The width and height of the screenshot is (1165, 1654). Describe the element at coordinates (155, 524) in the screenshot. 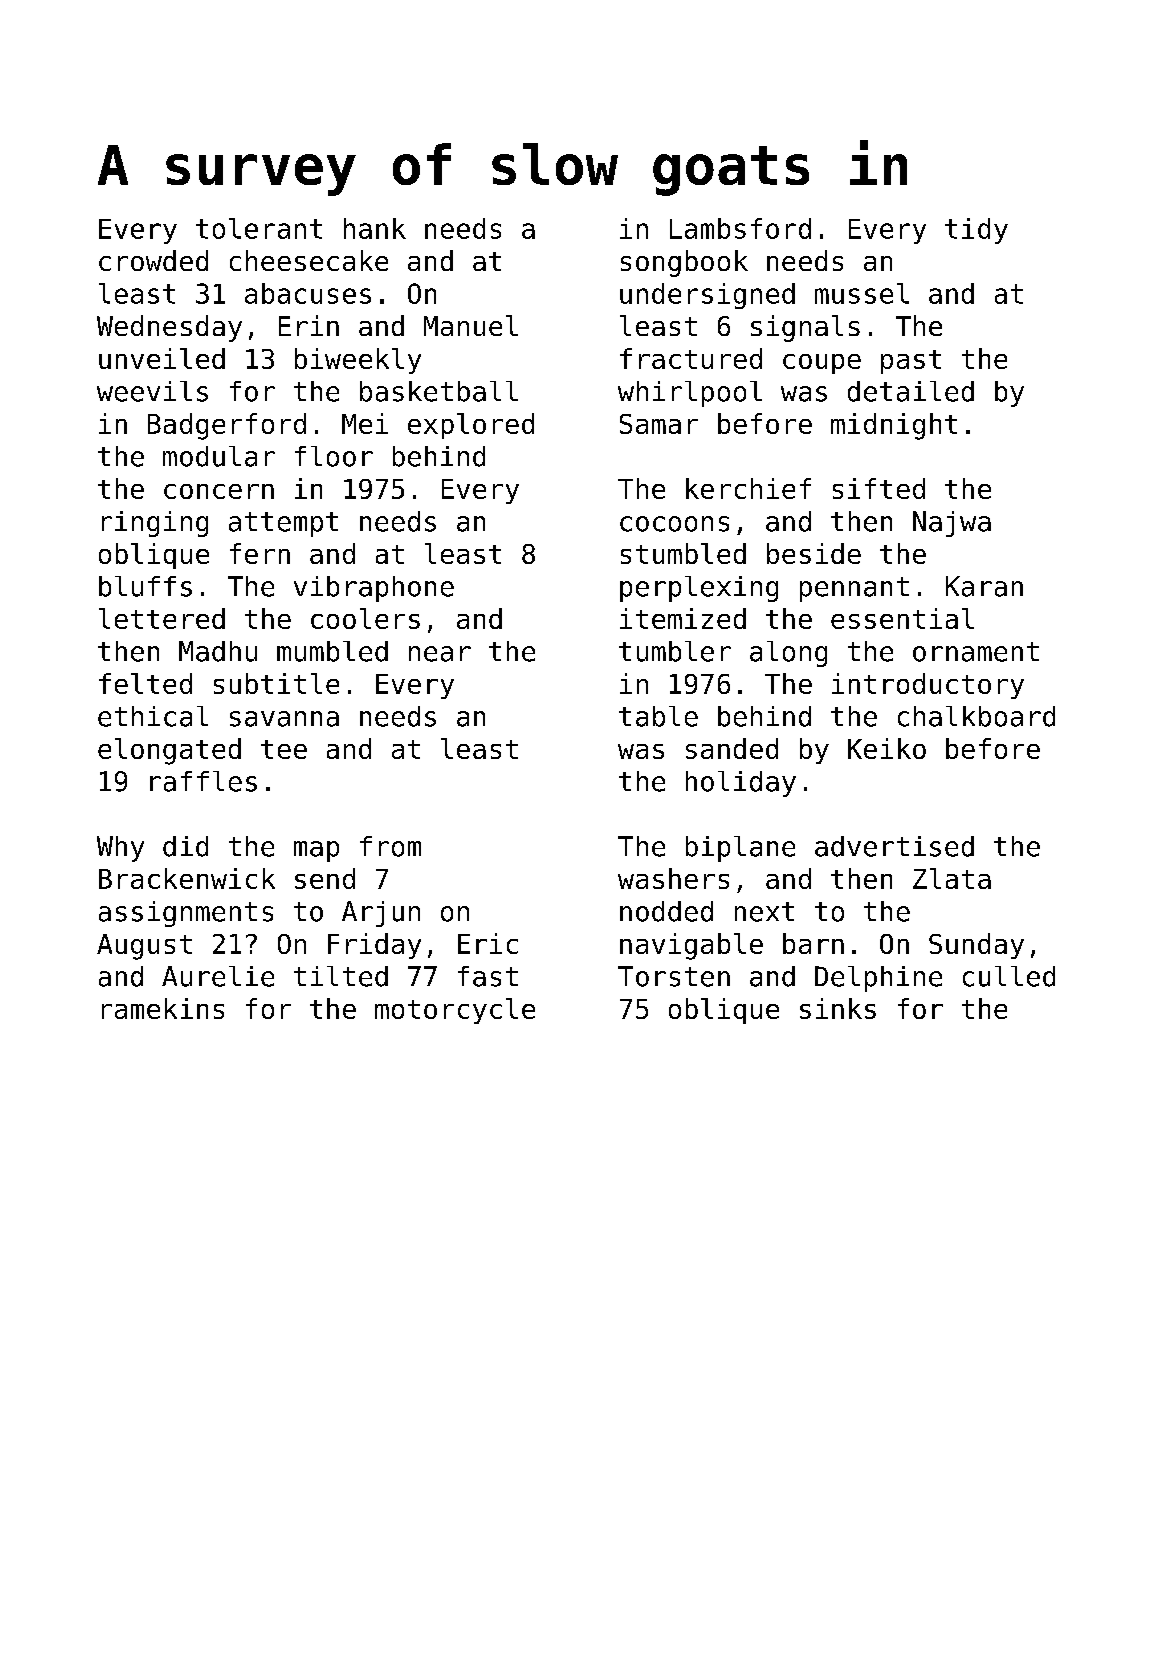

I see `ringing` at that location.
